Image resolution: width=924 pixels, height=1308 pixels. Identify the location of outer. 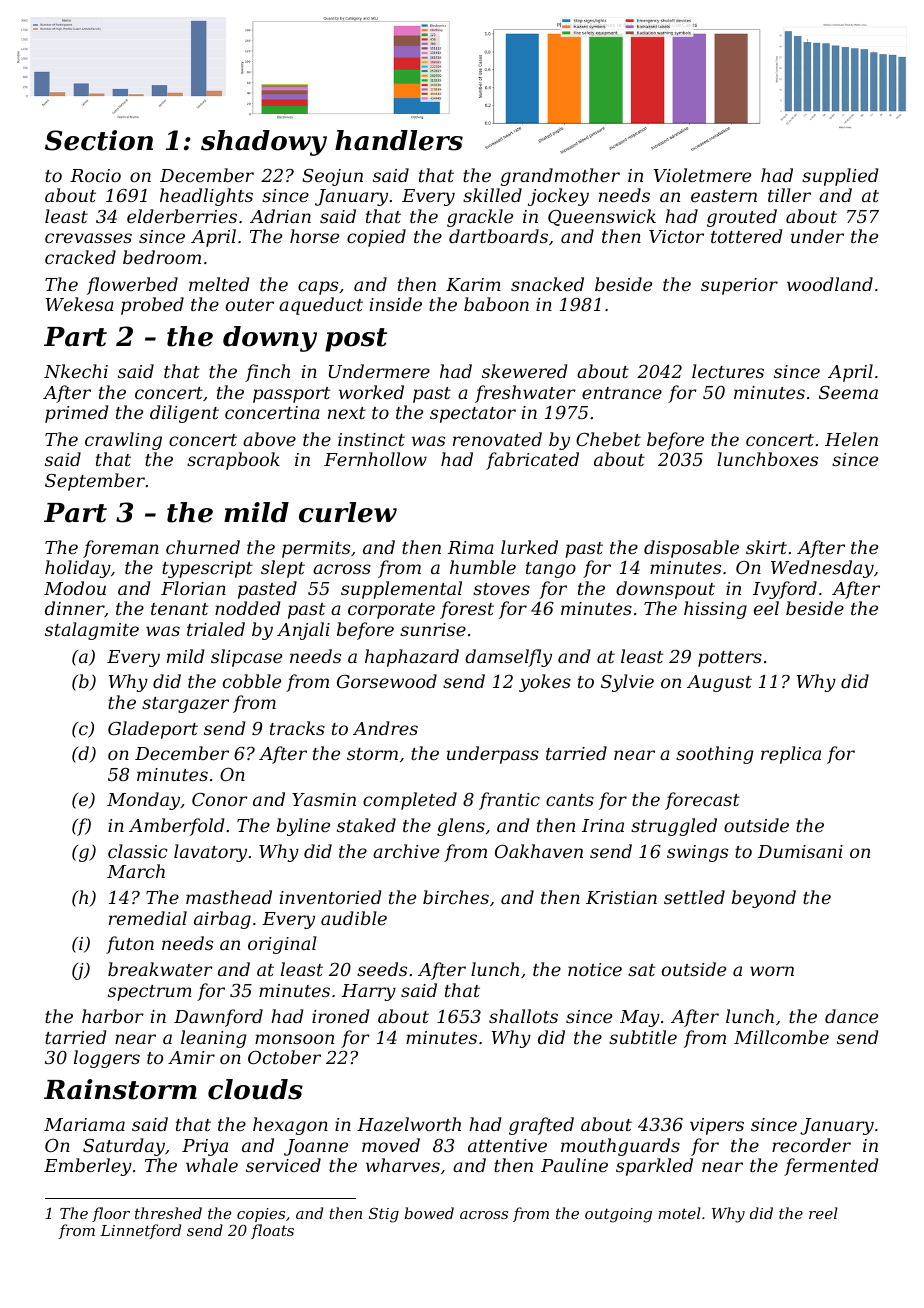
(250, 305).
